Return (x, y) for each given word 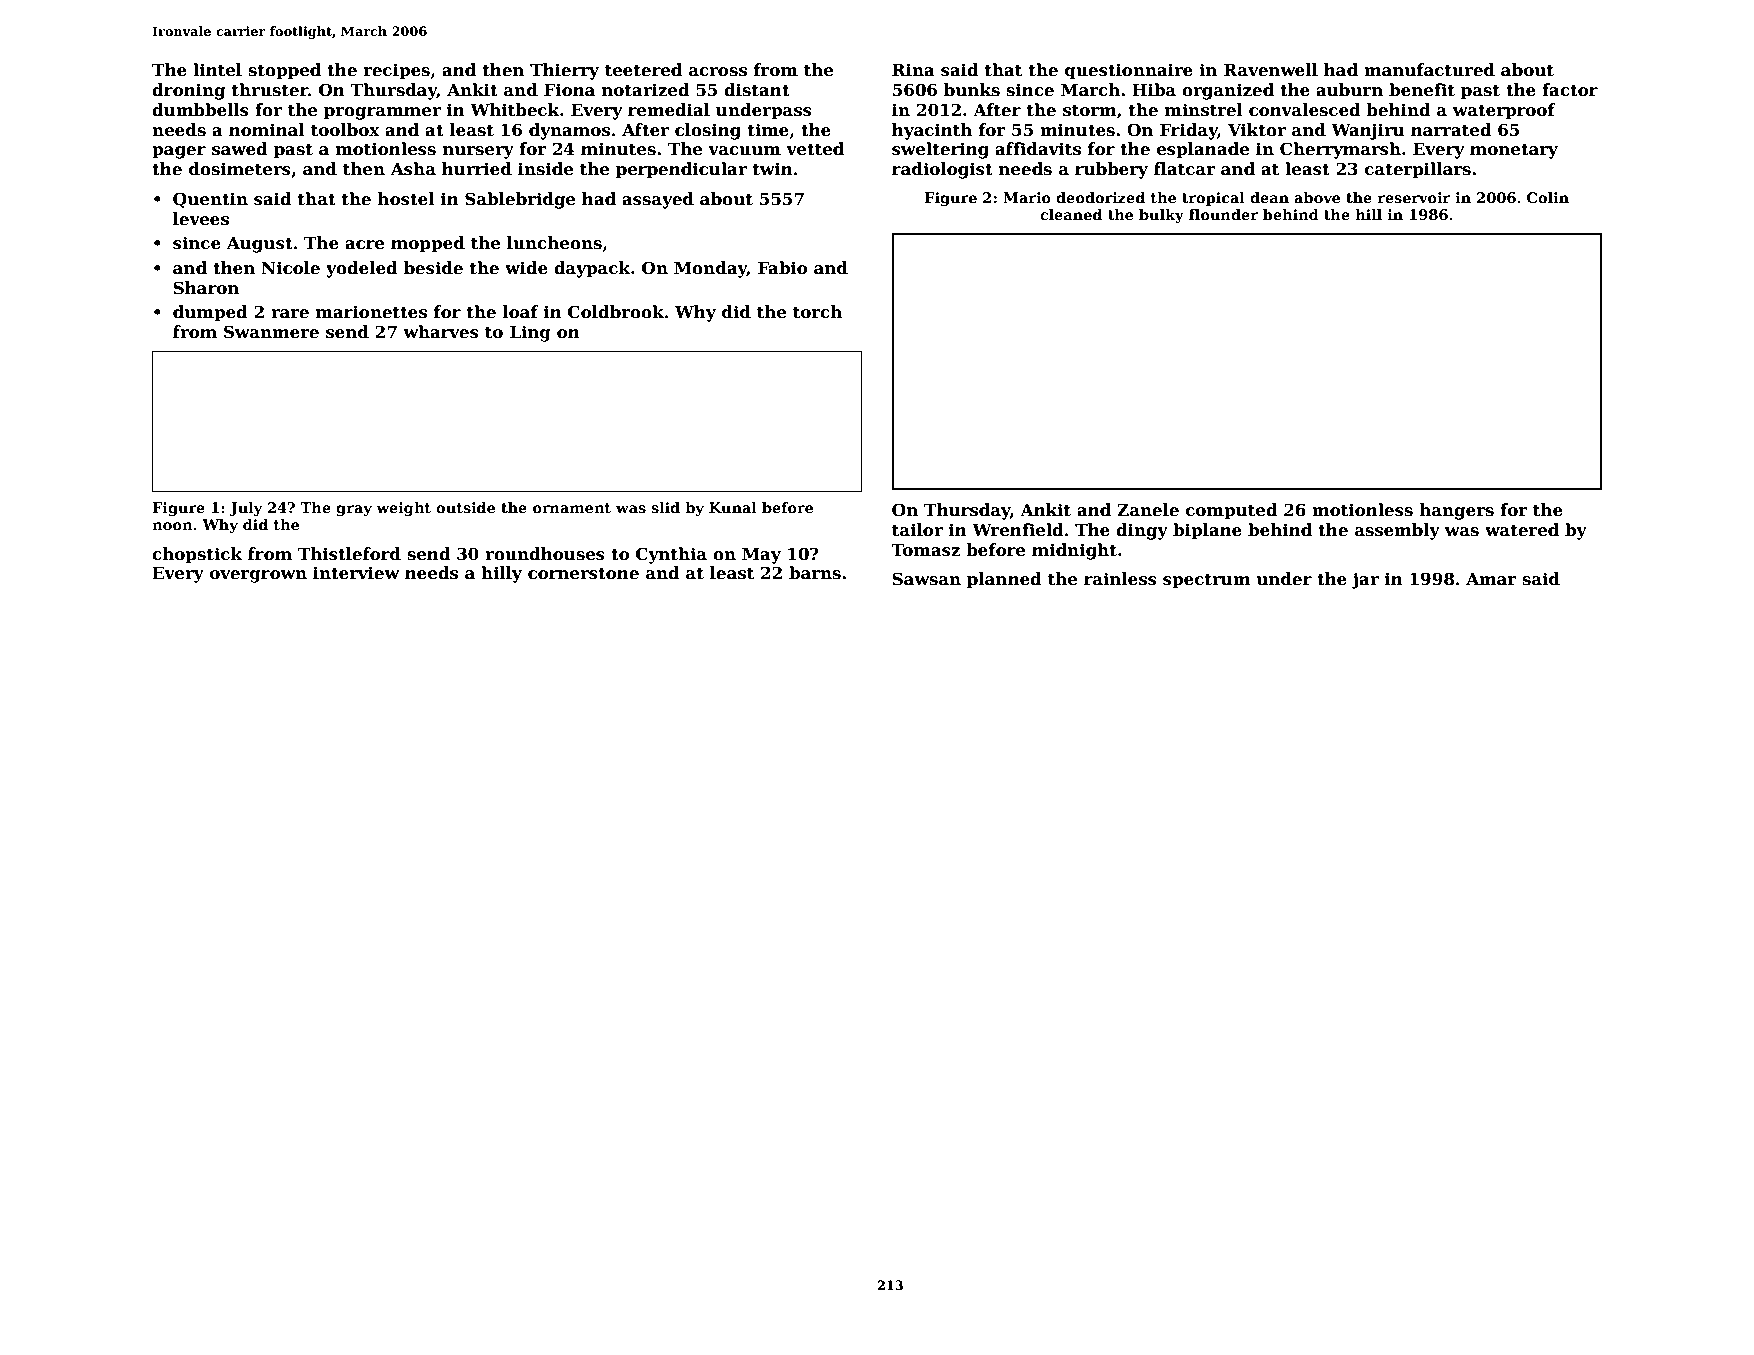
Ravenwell (1271, 70)
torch (817, 312)
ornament (572, 508)
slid (665, 507)
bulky (1161, 216)
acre (364, 245)
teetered (643, 70)
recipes (397, 71)
